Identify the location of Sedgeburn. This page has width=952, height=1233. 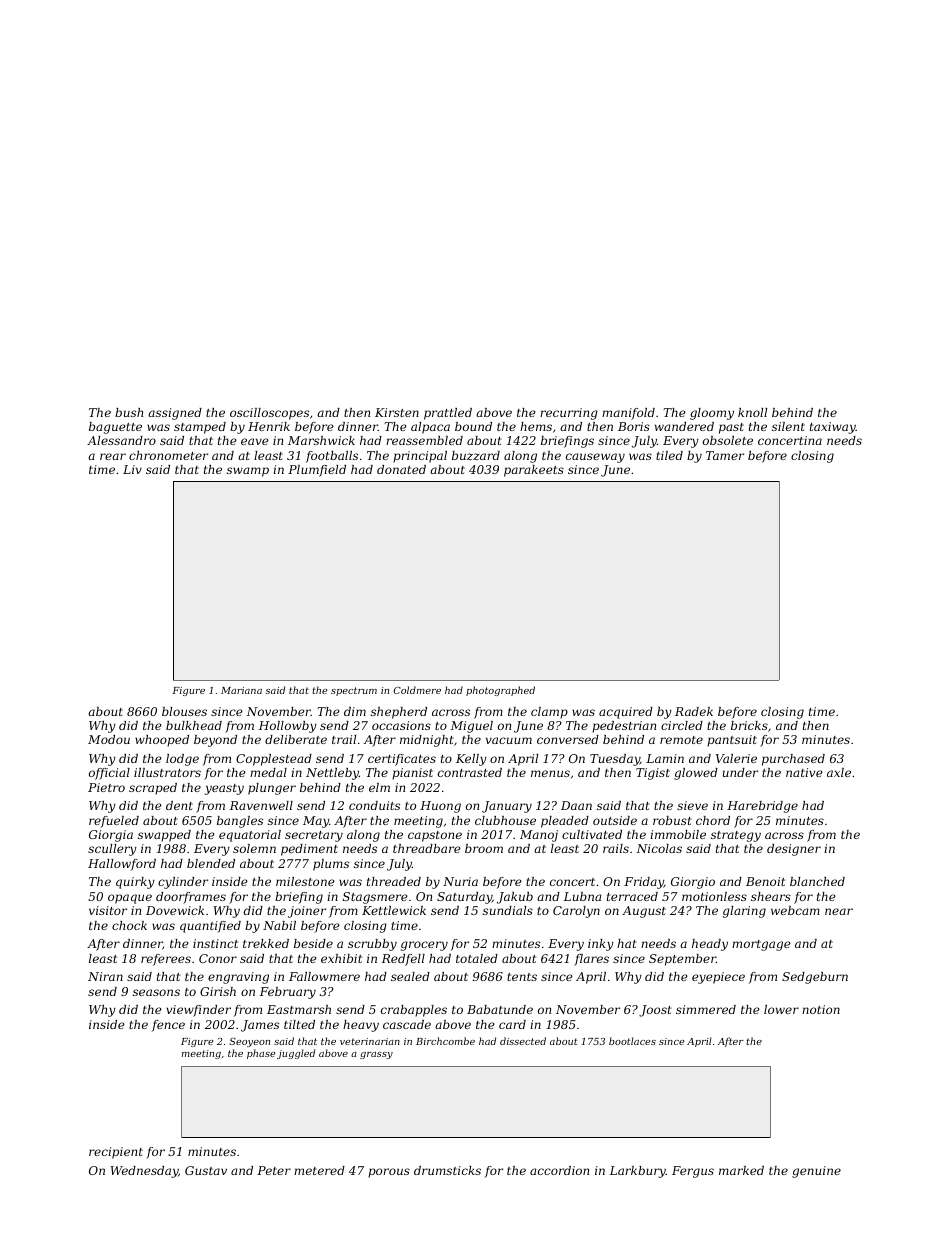
(815, 978).
